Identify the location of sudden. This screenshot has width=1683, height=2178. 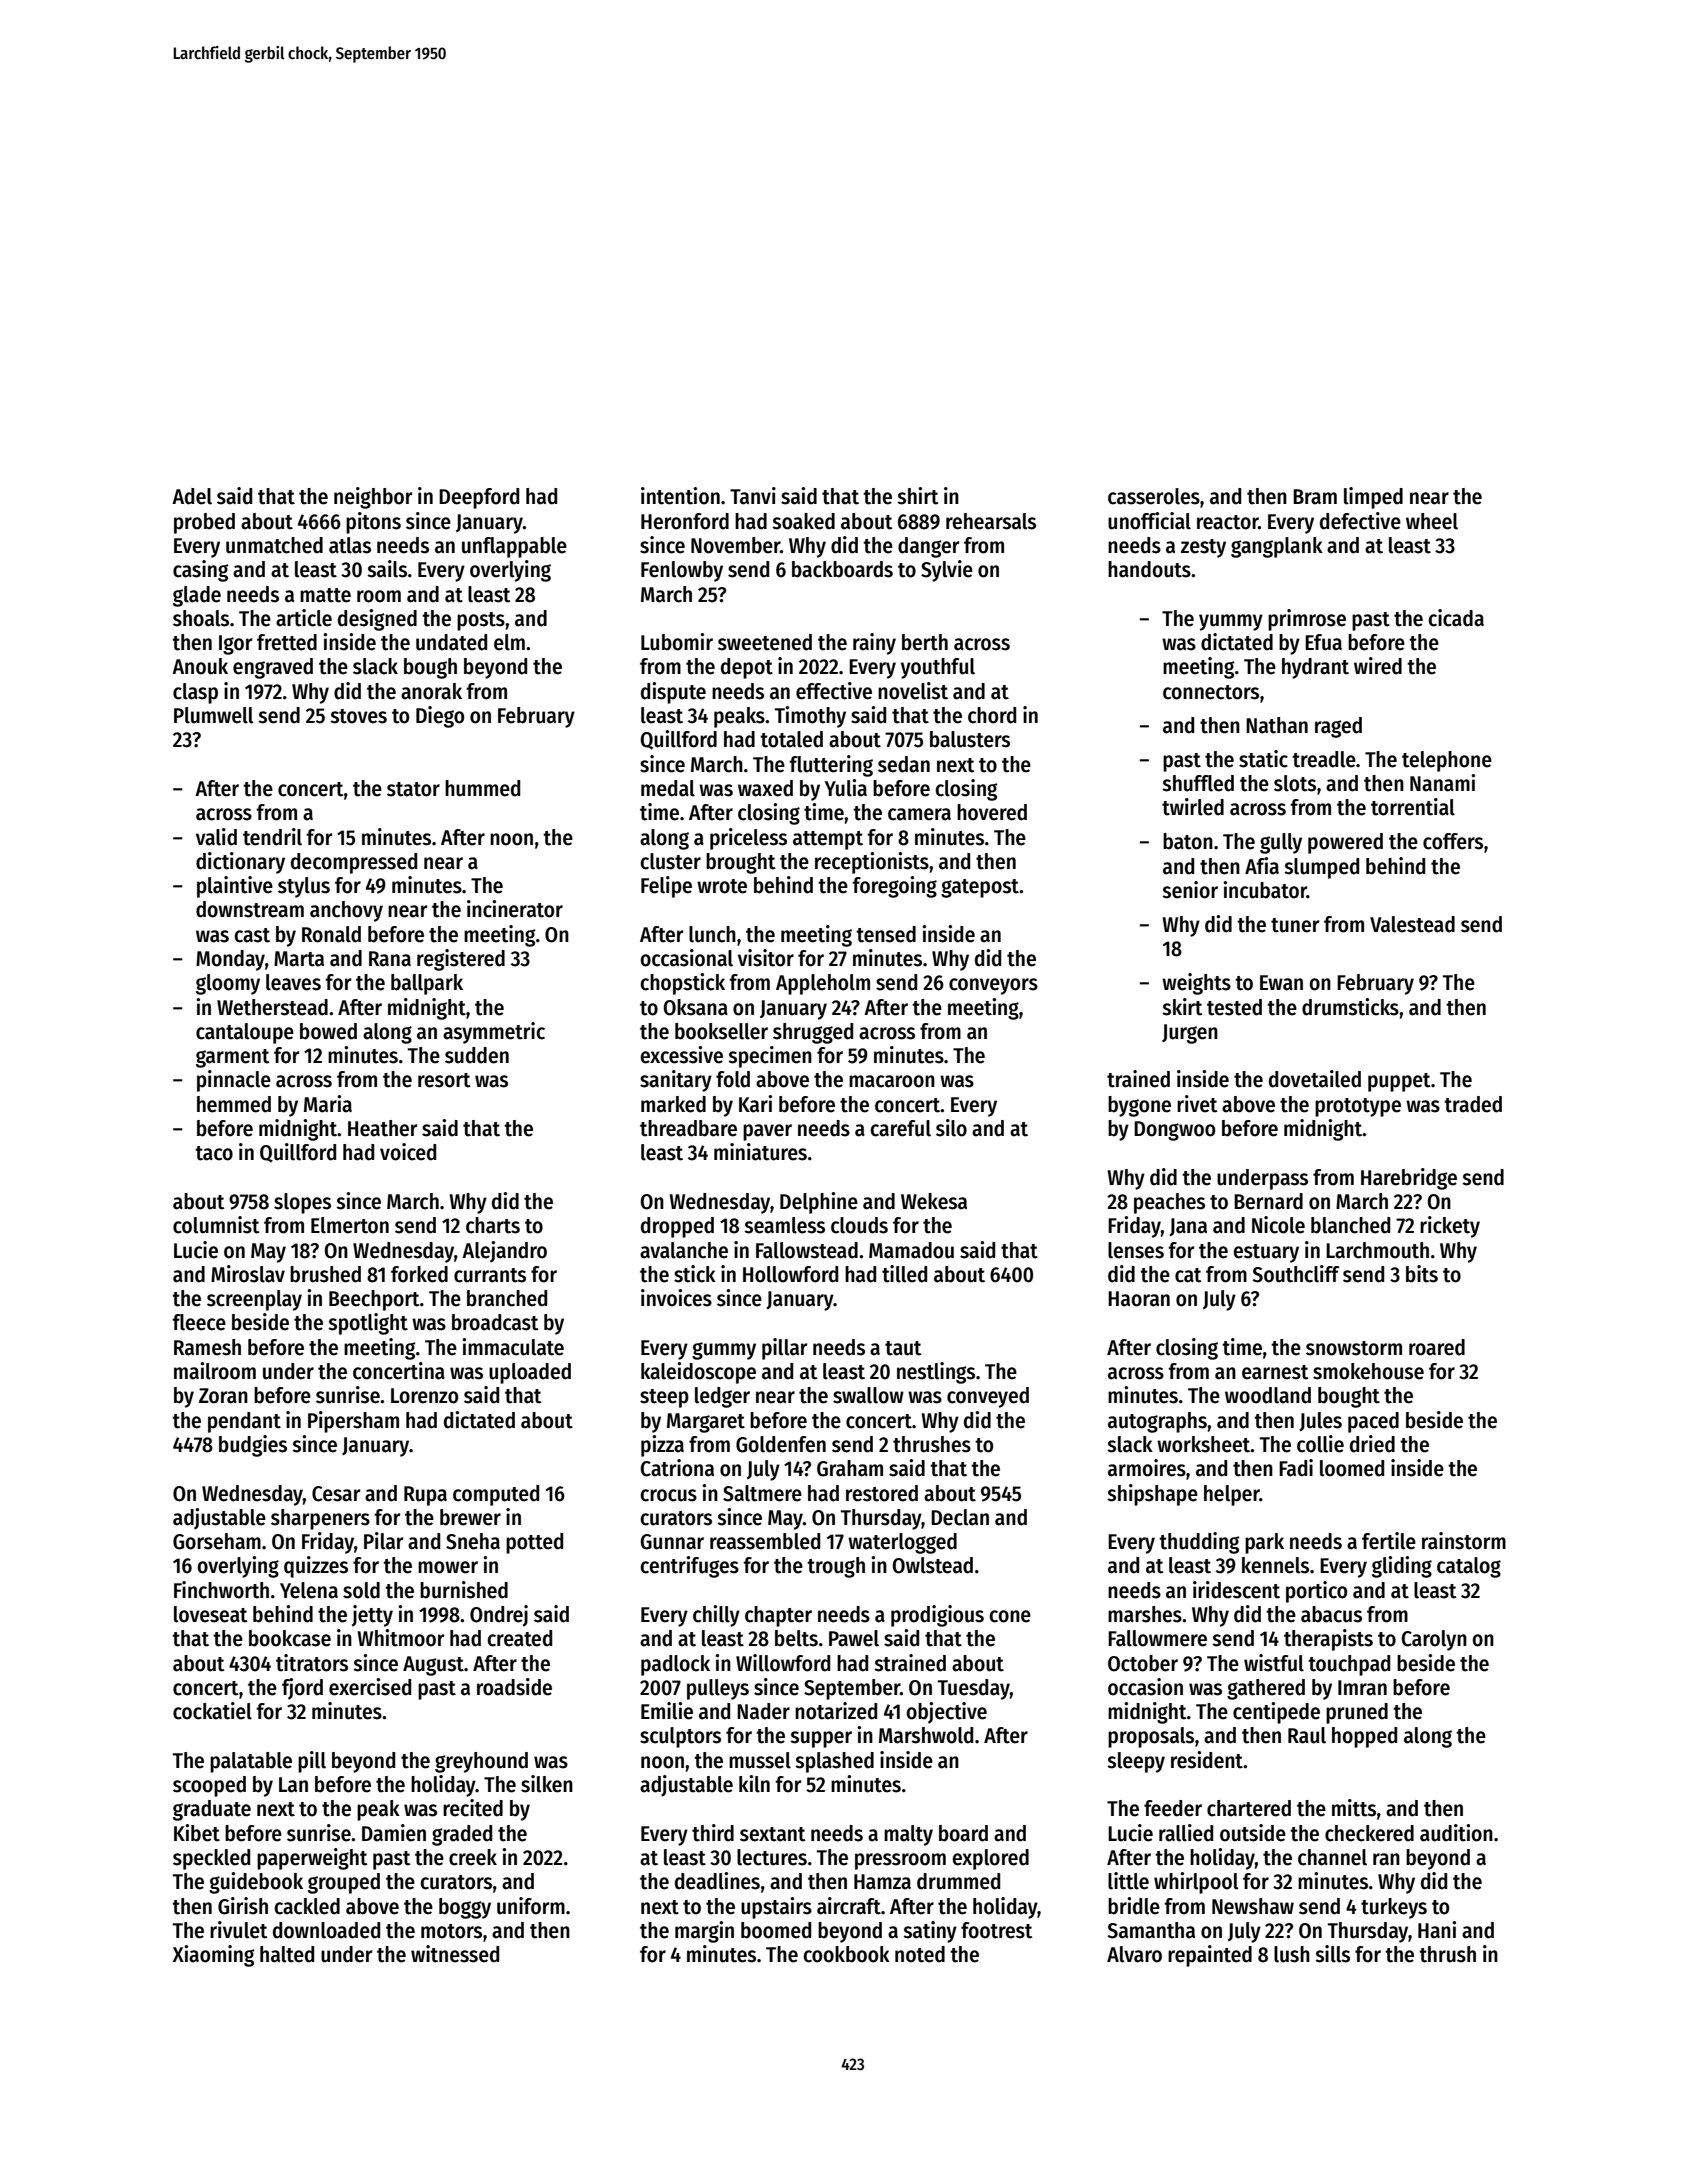
(477, 1055).
